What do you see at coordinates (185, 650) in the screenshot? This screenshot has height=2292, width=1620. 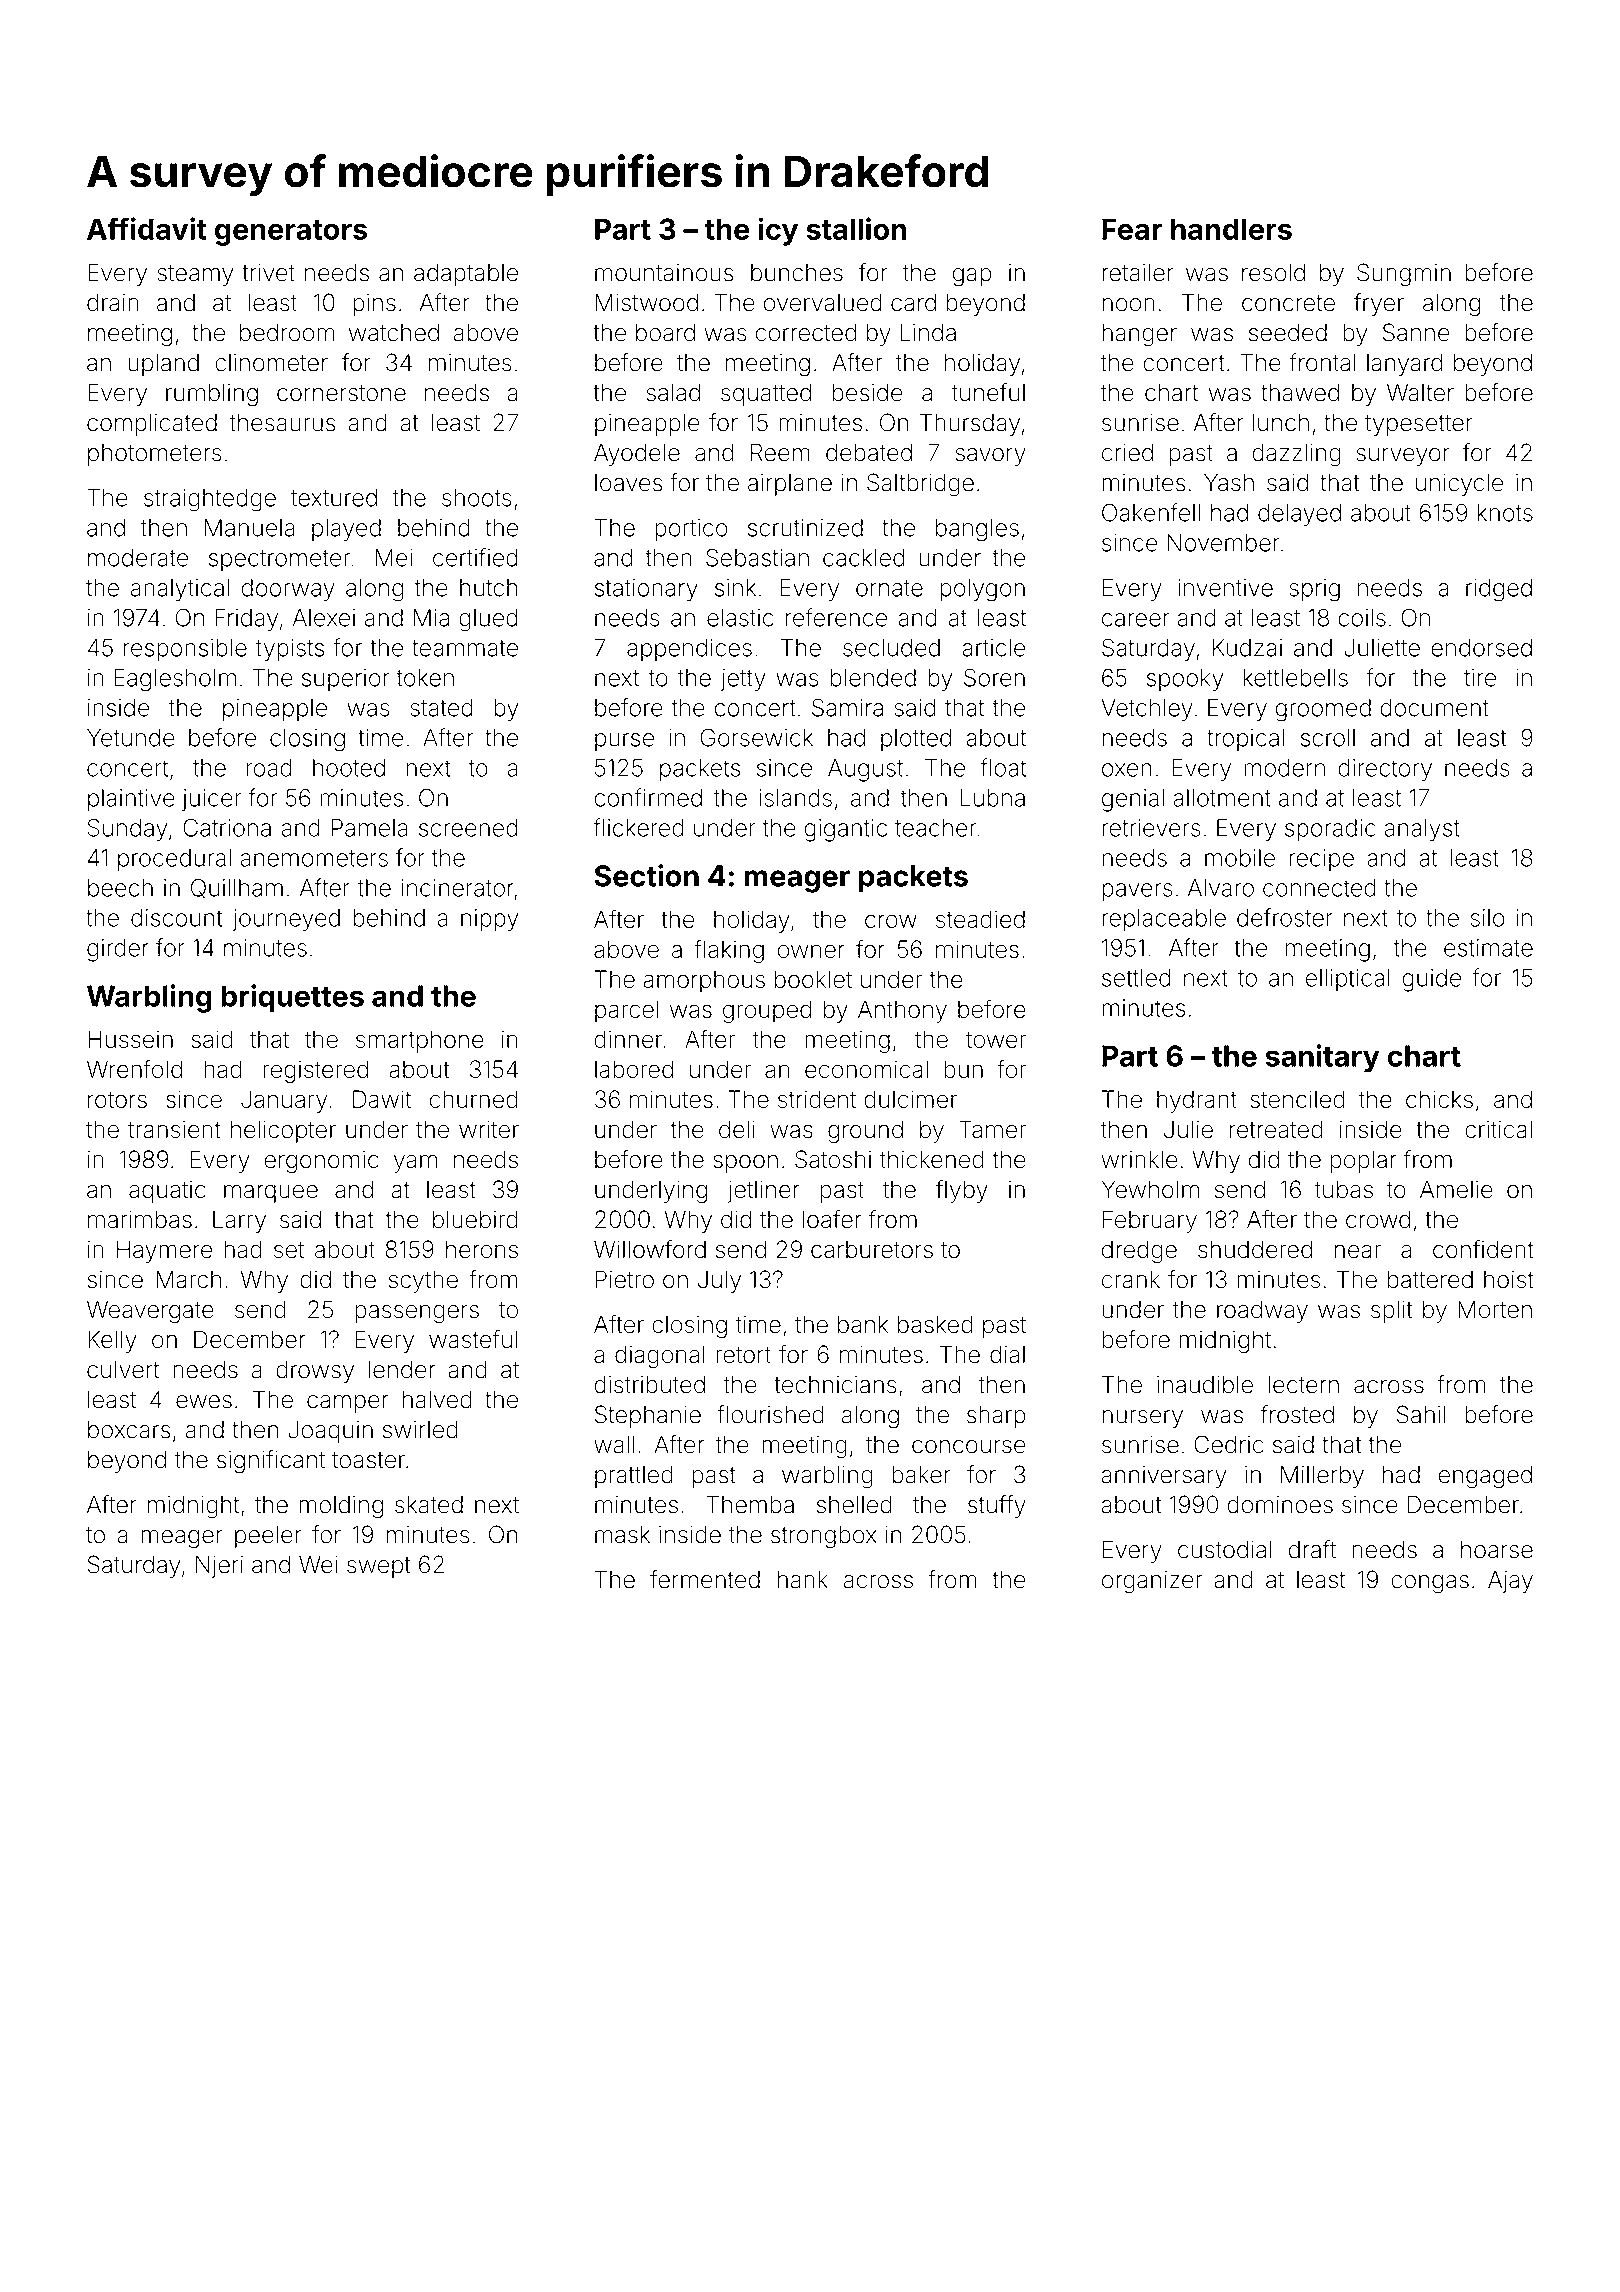 I see `responsible` at bounding box center [185, 650].
